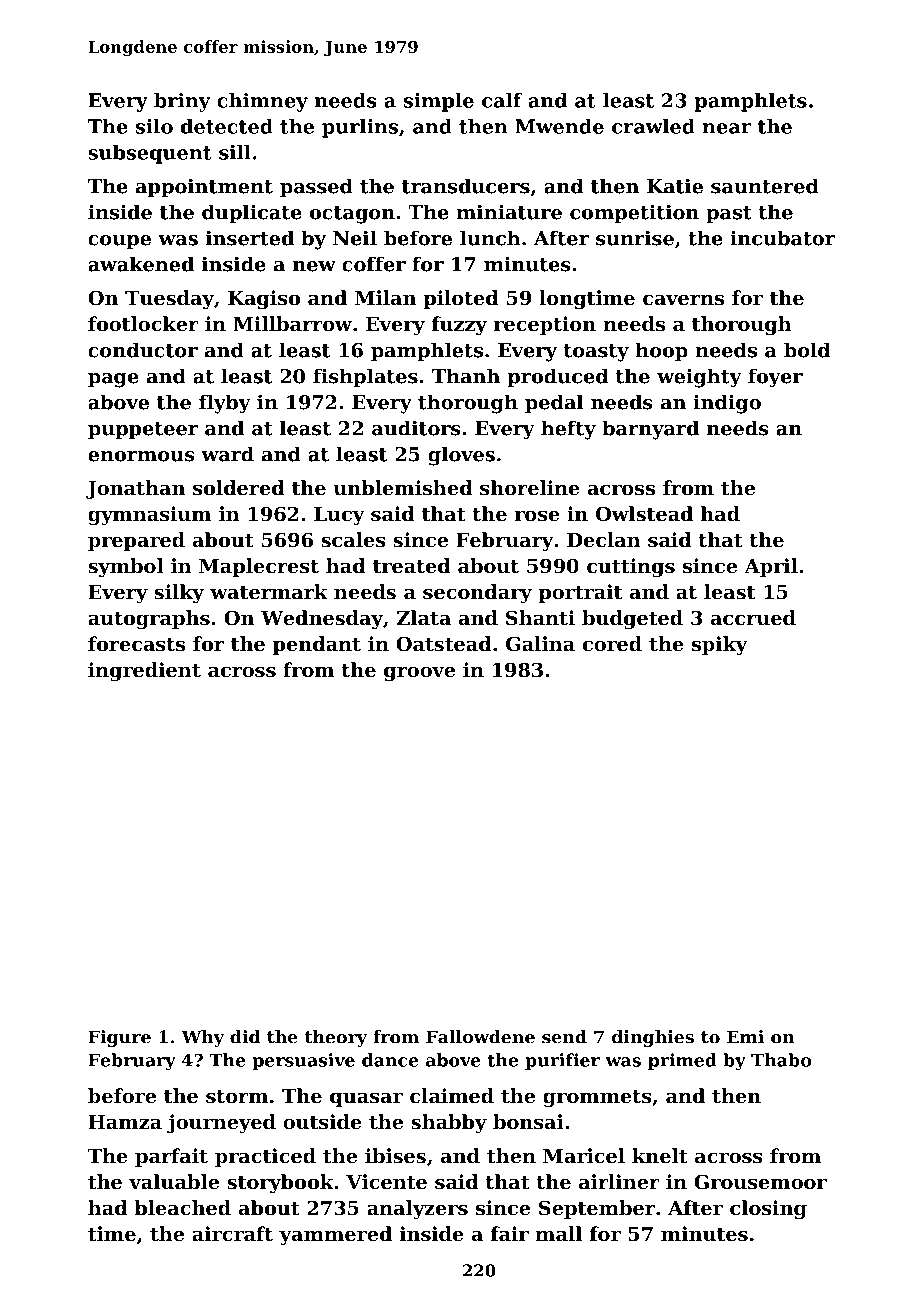 This image has height=1311, width=924. I want to click on ingredient, so click(144, 672).
